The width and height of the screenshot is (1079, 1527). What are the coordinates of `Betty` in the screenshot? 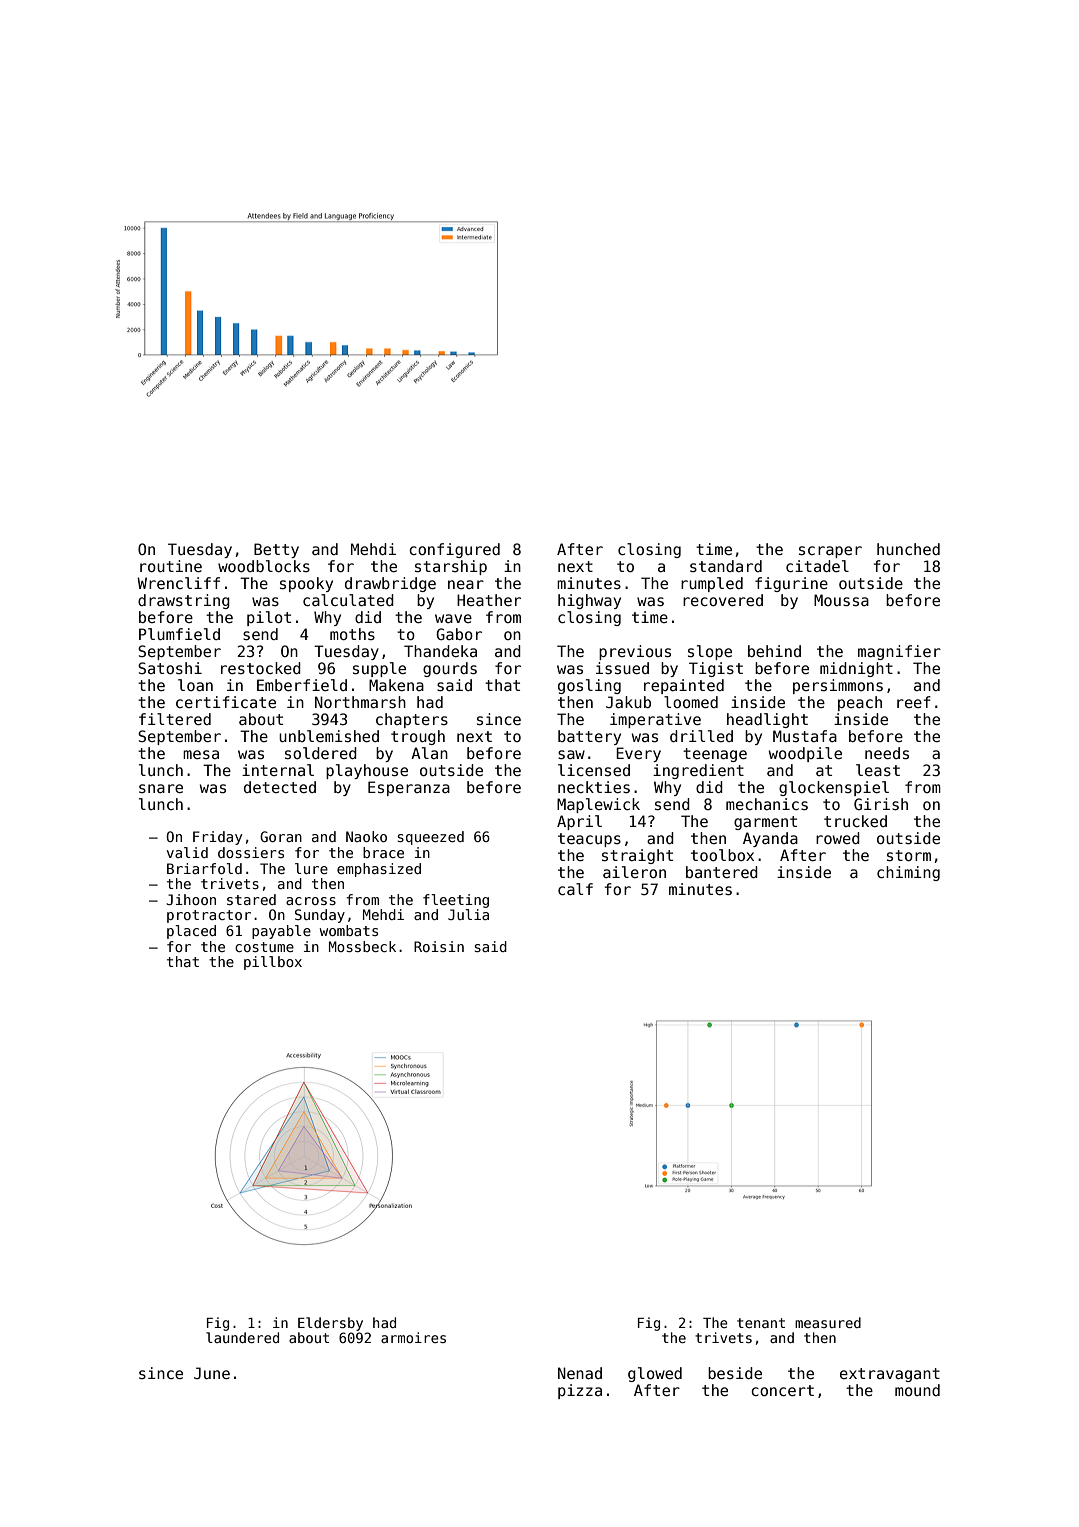 It's located at (276, 550).
